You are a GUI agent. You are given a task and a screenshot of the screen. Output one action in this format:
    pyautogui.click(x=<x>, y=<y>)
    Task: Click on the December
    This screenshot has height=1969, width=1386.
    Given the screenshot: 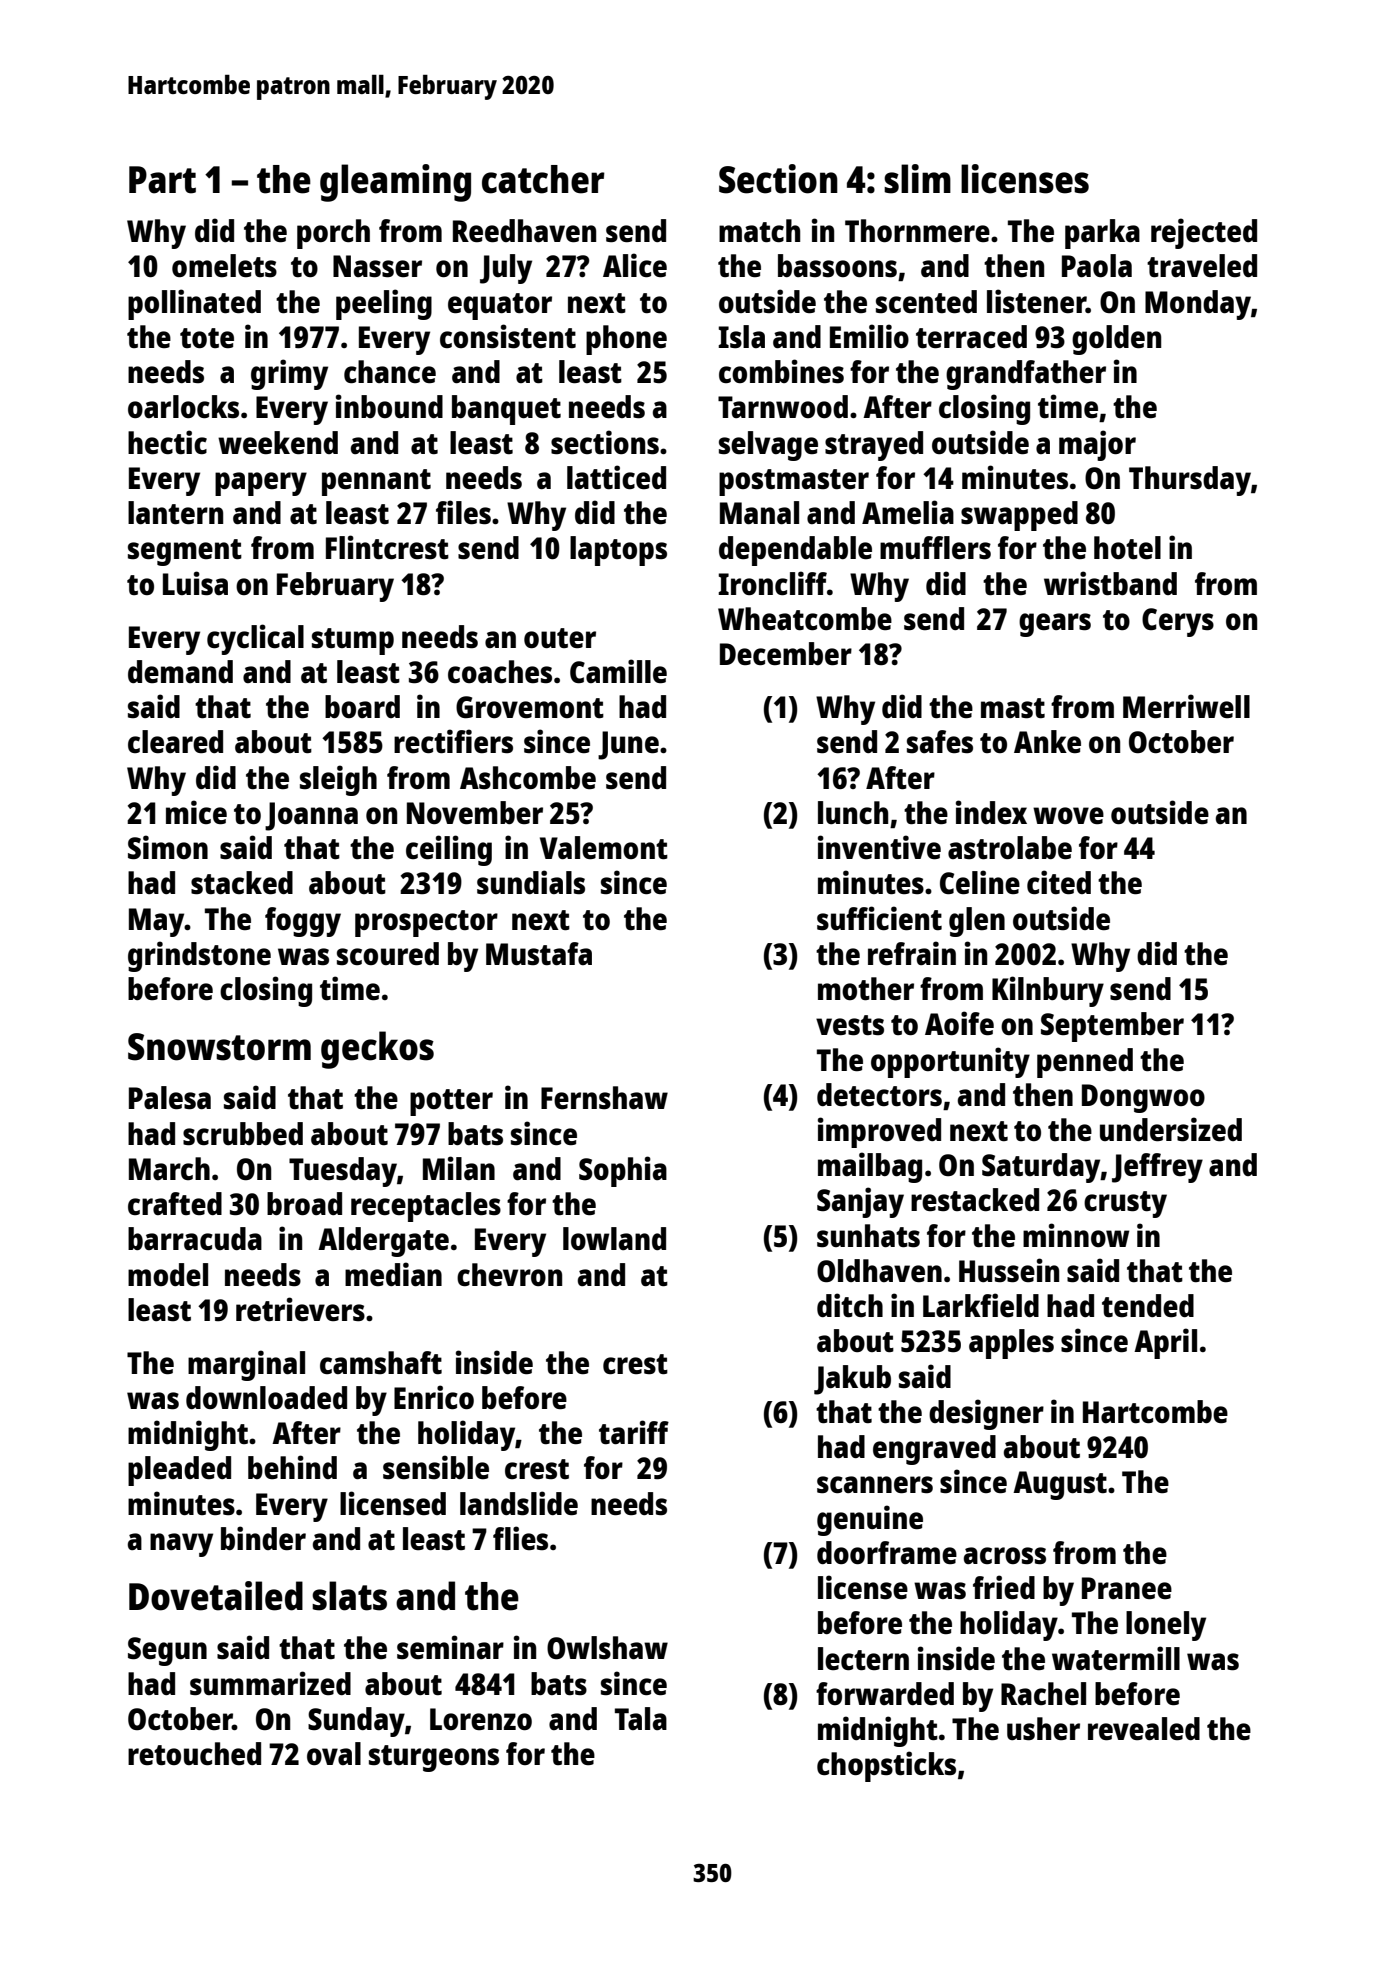 What is the action you would take?
    pyautogui.click(x=786, y=654)
